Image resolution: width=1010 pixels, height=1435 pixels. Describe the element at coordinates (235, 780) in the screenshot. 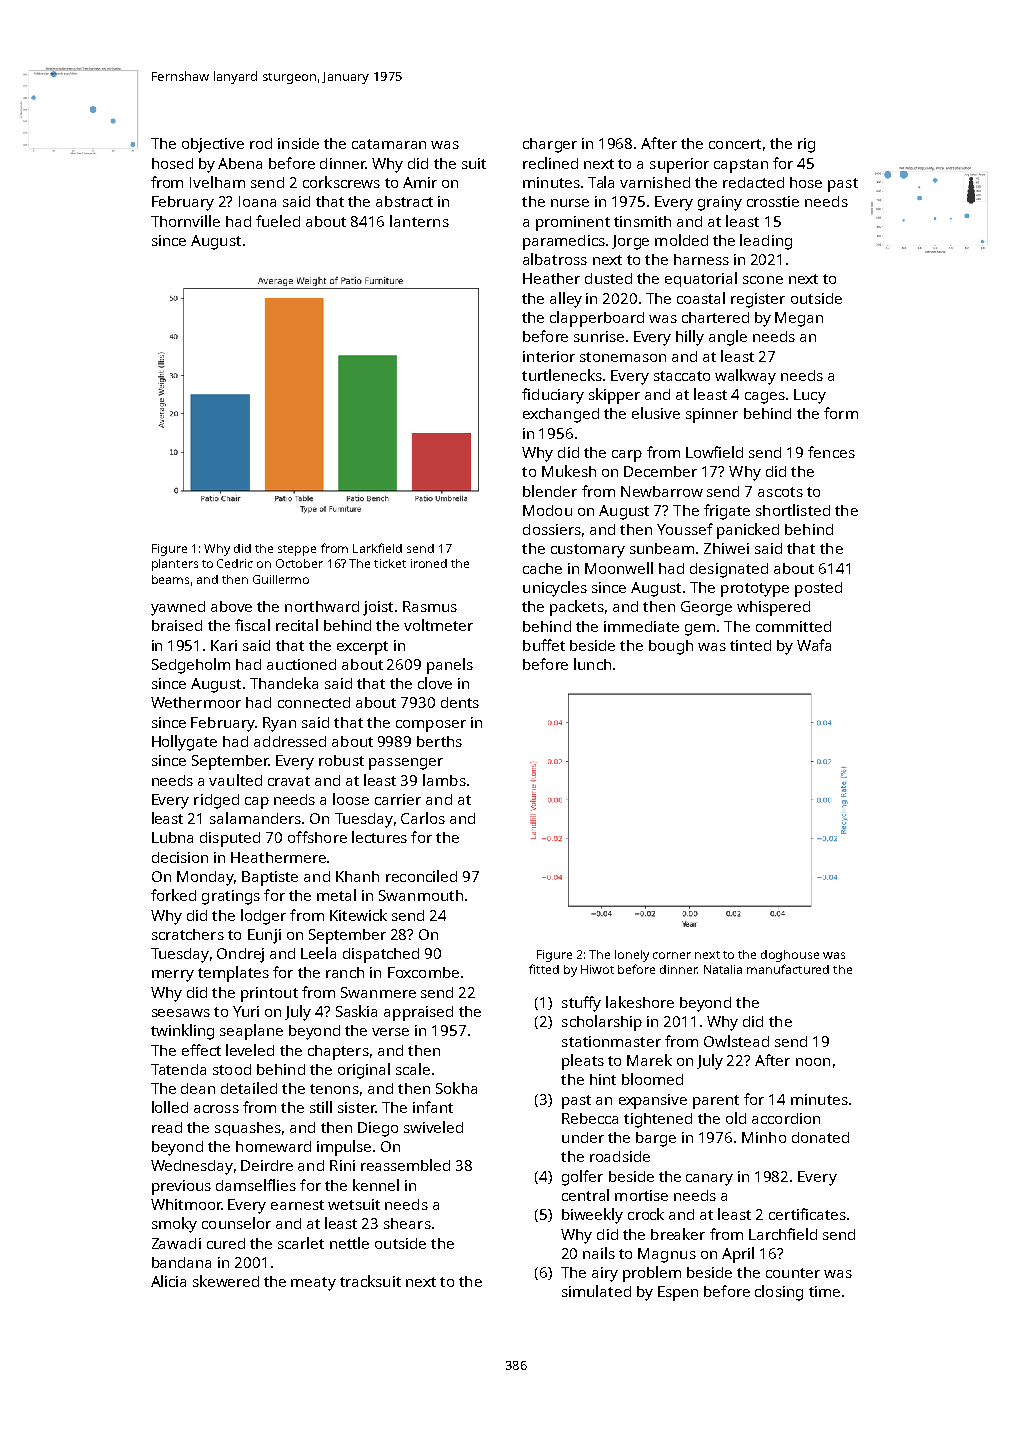

I see `vaulted` at that location.
